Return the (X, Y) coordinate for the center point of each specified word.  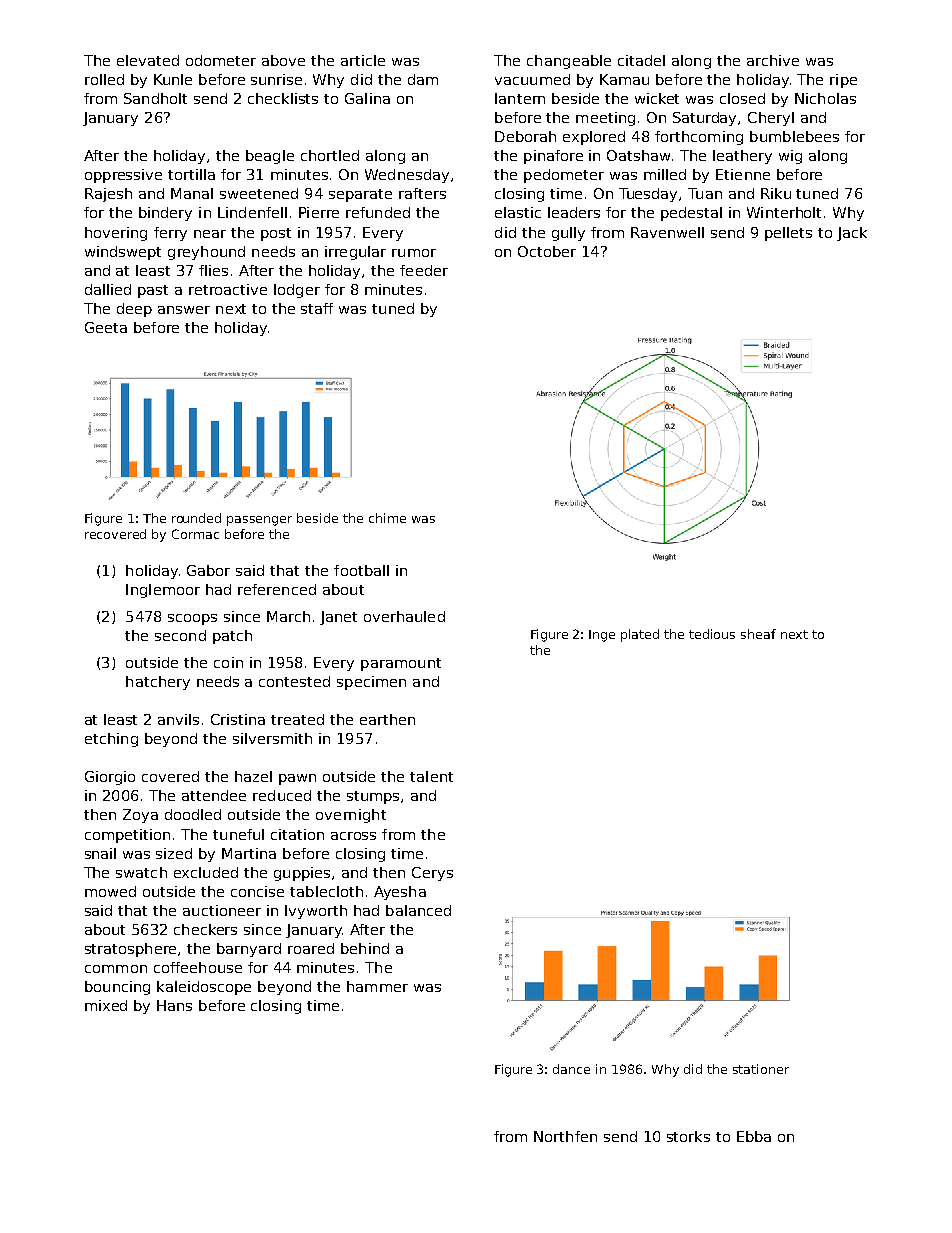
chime (387, 518)
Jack (852, 234)
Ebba (754, 1136)
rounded (196, 518)
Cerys (432, 874)
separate (360, 195)
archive (773, 60)
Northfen (565, 1136)
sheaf (758, 634)
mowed (110, 891)
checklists (283, 98)
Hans (174, 1005)
